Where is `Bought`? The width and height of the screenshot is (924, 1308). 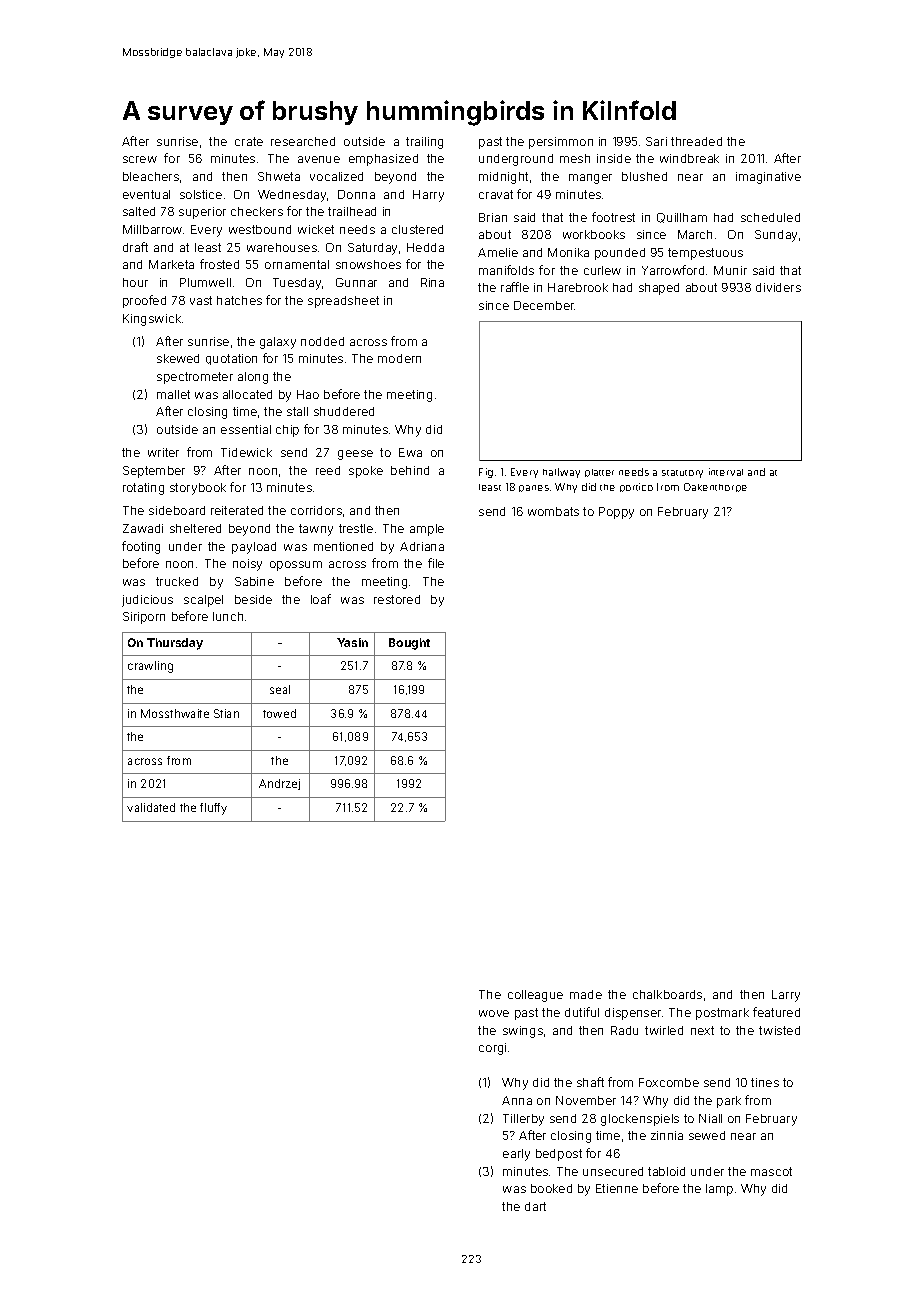
Bought is located at coordinates (409, 644).
